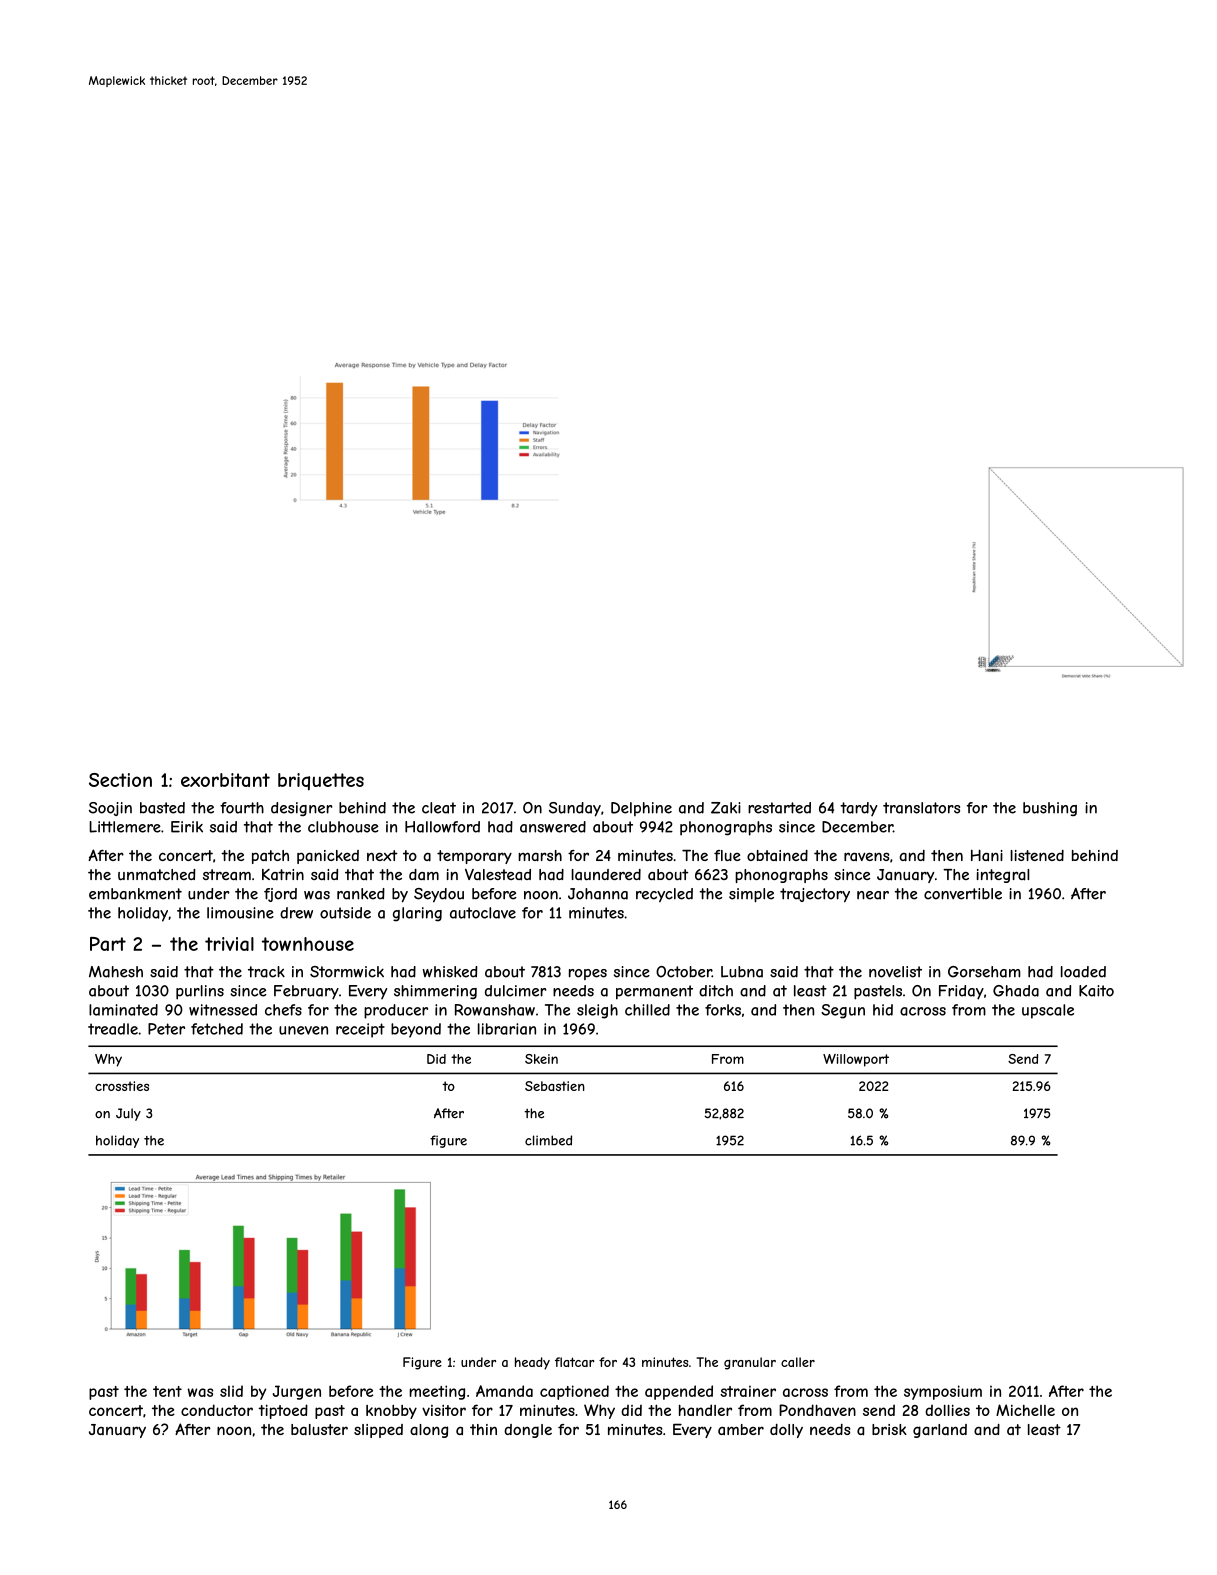 The image size is (1217, 1575). Describe the element at coordinates (122, 1086) in the screenshot. I see `crossties` at that location.
